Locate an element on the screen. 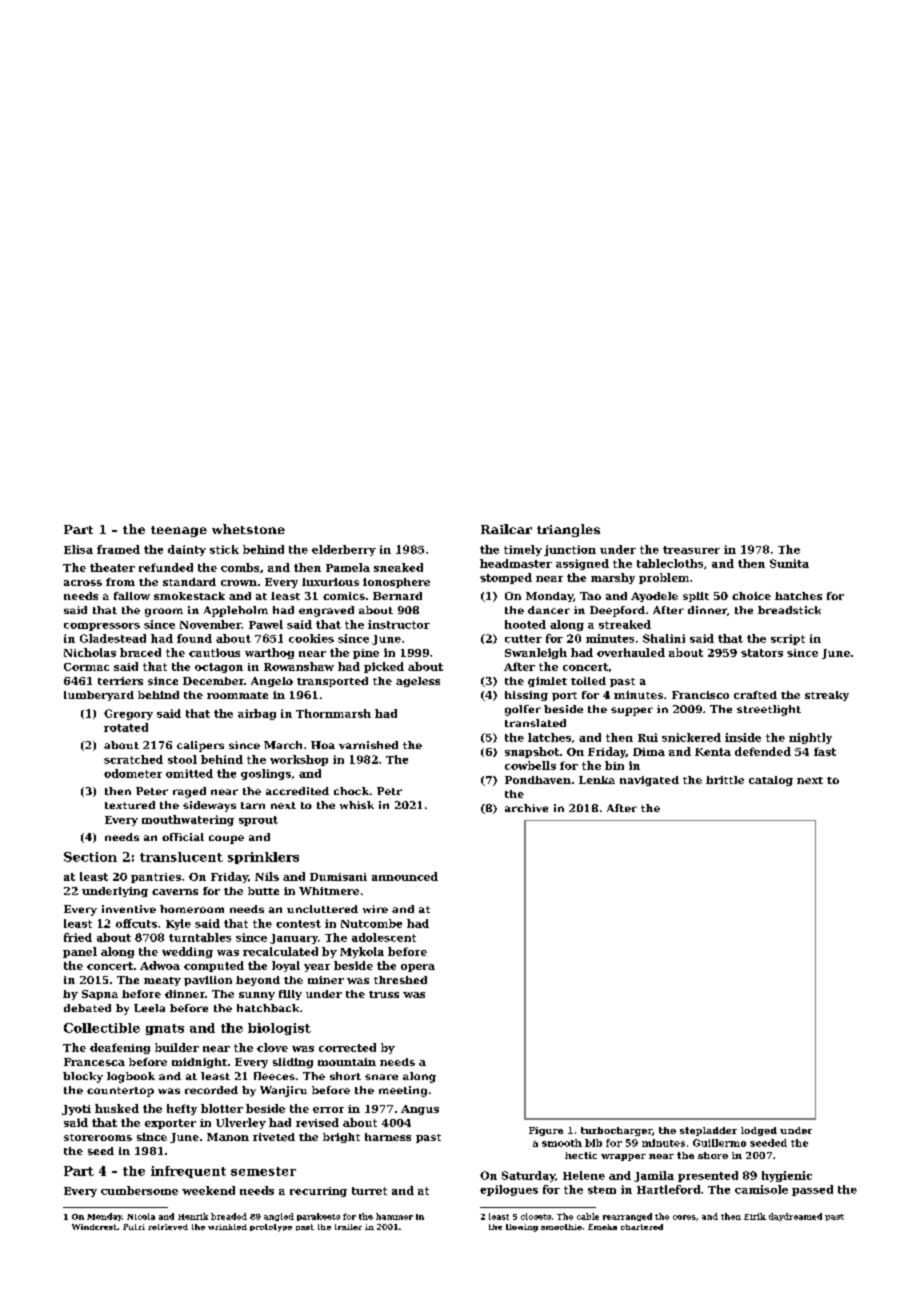 Image resolution: width=924 pixels, height=1308 pixels. fast is located at coordinates (825, 751).
